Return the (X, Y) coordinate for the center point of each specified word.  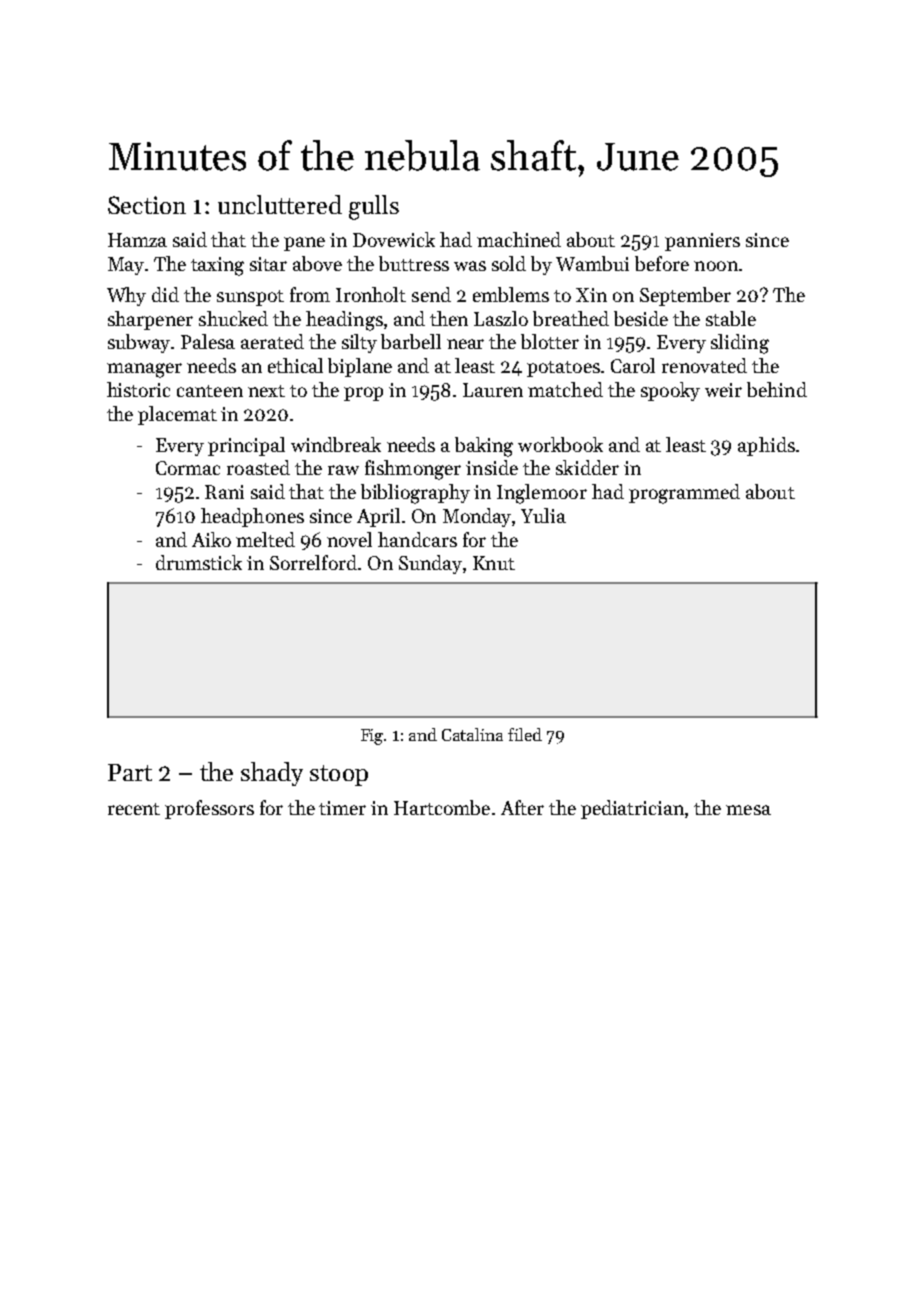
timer (342, 808)
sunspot (250, 298)
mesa (748, 810)
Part (130, 772)
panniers (702, 242)
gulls (374, 207)
